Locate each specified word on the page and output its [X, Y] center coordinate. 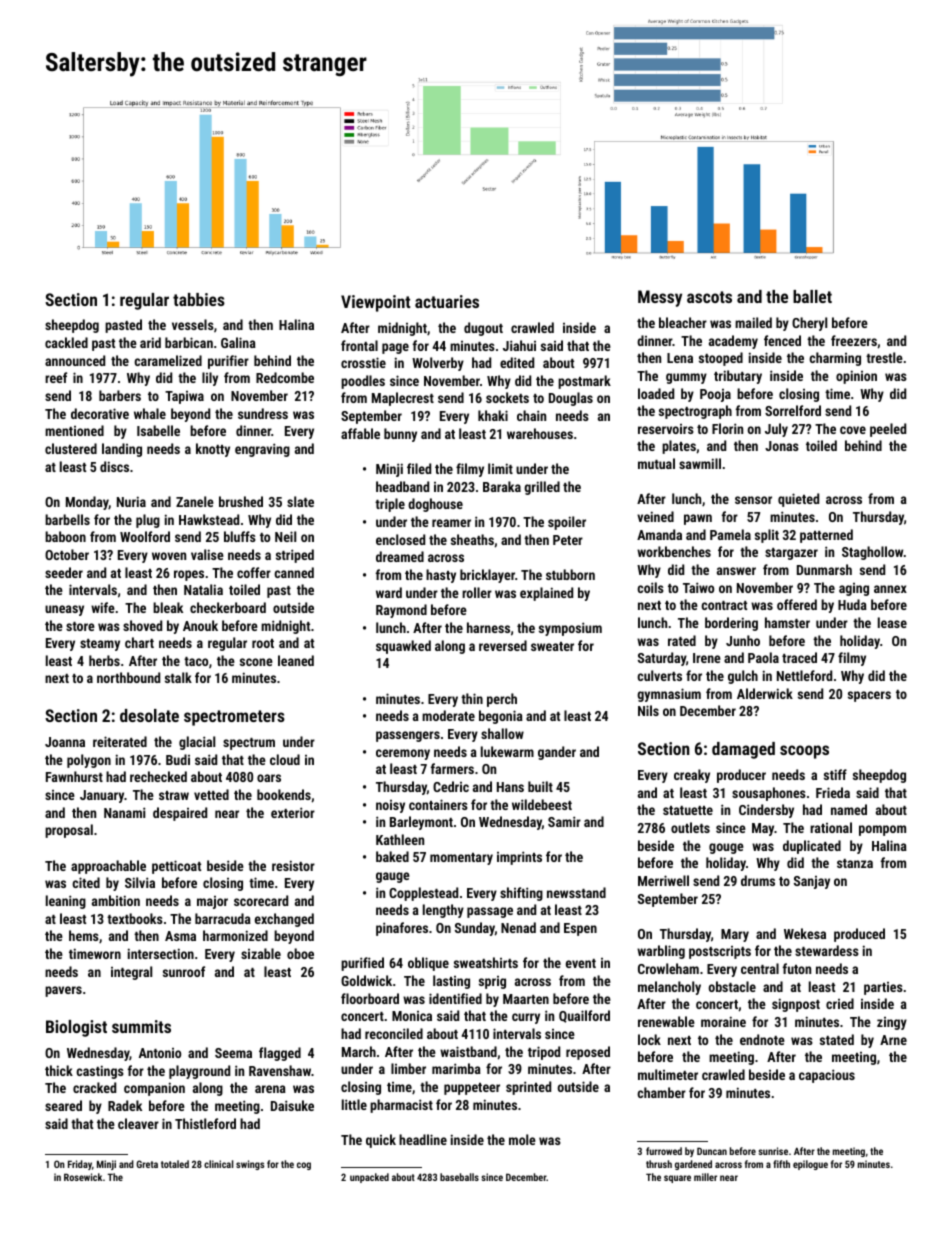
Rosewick [83, 1177]
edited [517, 362]
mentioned [74, 430]
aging [854, 589]
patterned [826, 536]
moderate [448, 715]
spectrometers [234, 718]
